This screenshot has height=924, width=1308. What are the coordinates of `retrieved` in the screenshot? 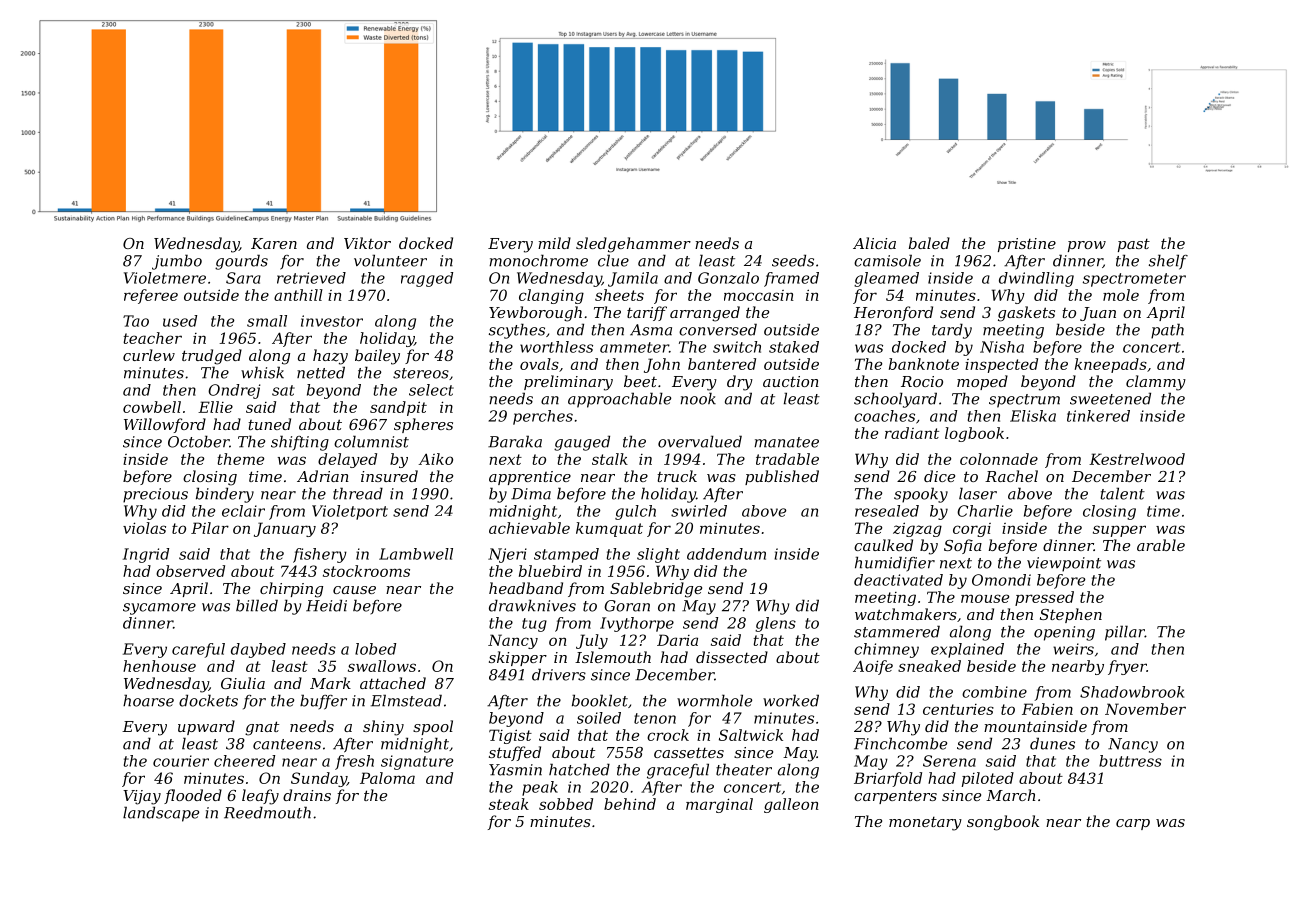 It's located at (311, 278).
